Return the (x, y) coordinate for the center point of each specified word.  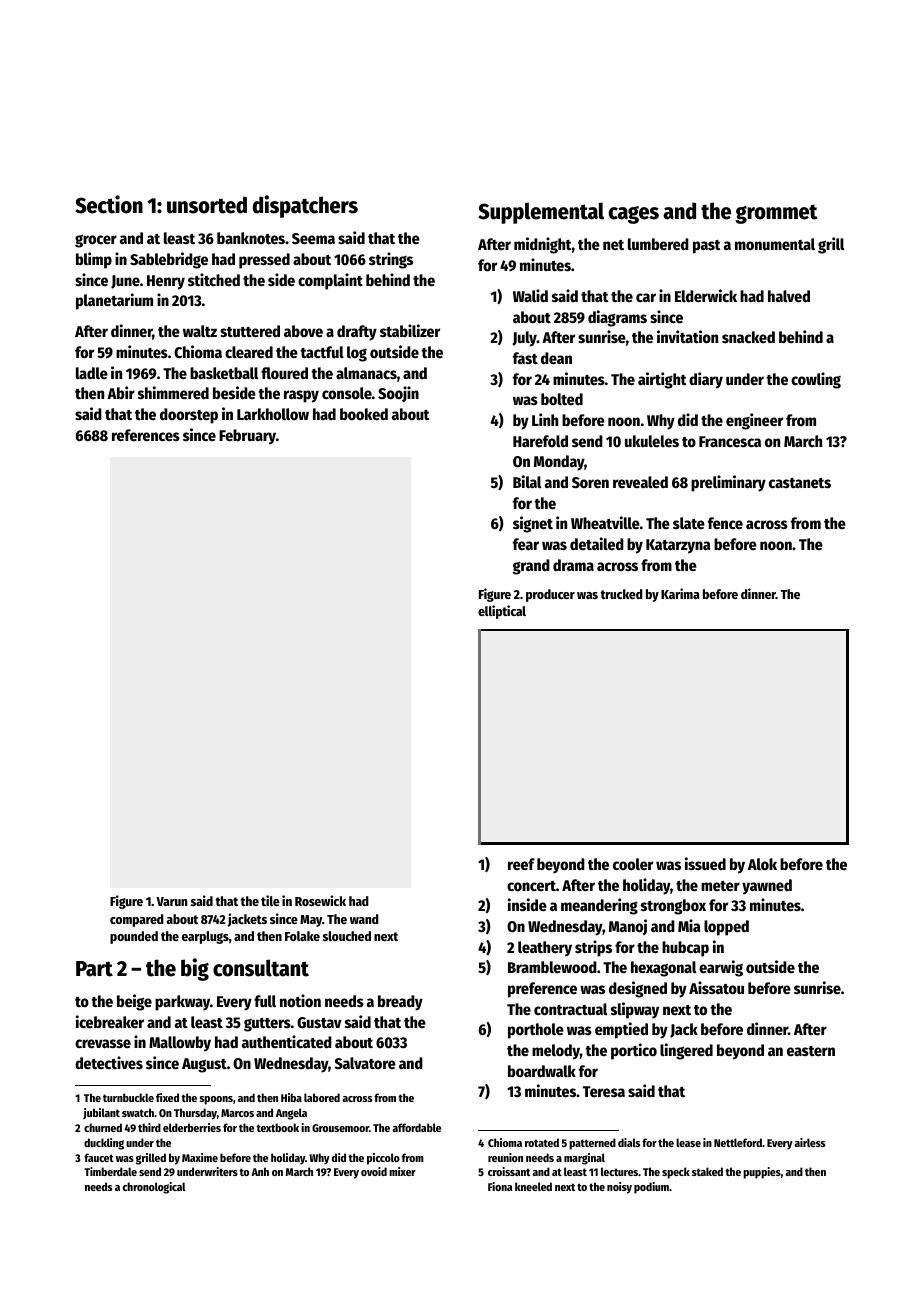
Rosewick (320, 900)
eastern (811, 1051)
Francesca (730, 441)
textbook (278, 1127)
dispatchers (305, 206)
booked (364, 414)
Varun (172, 901)
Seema (313, 238)
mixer (402, 1171)
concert (531, 886)
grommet (776, 214)
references (146, 435)
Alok (762, 864)
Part (94, 969)
